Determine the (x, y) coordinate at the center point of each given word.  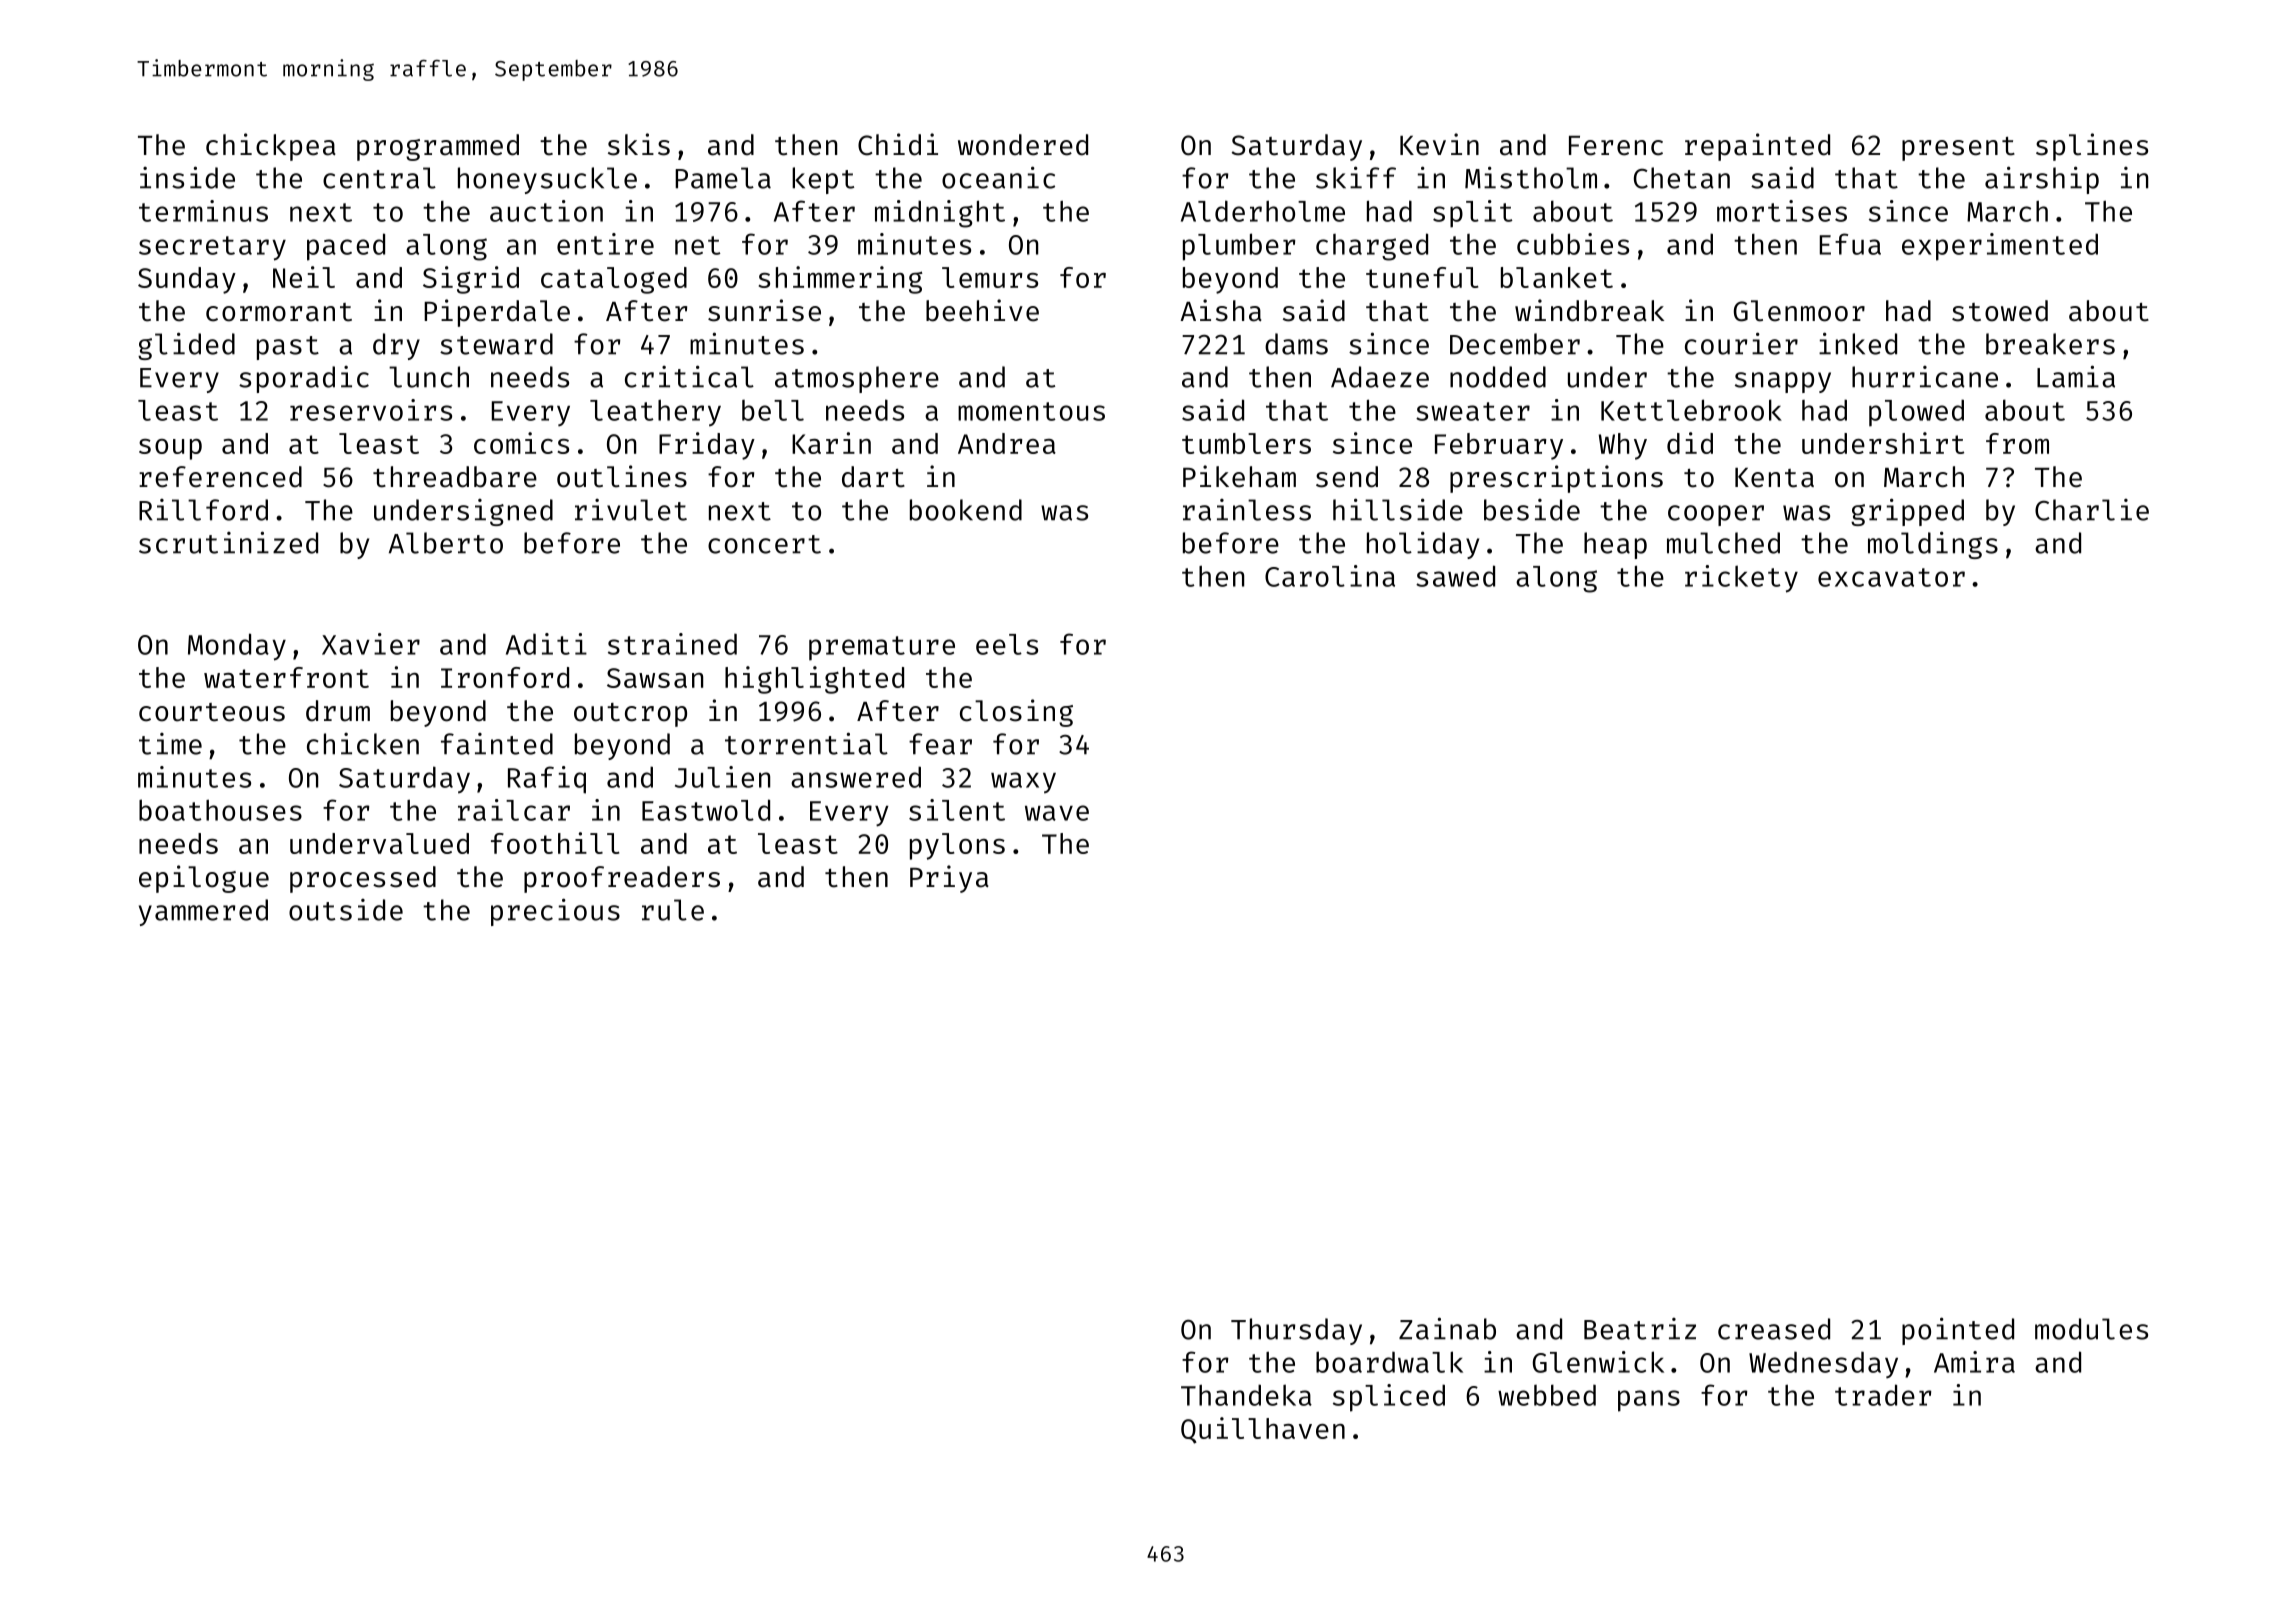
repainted (1757, 147)
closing (1016, 713)
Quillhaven (1263, 1430)
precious (555, 912)
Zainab (1447, 1328)
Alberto (446, 543)
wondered (1023, 145)
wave (1057, 813)
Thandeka (1246, 1395)
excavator (1891, 577)
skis (639, 144)
